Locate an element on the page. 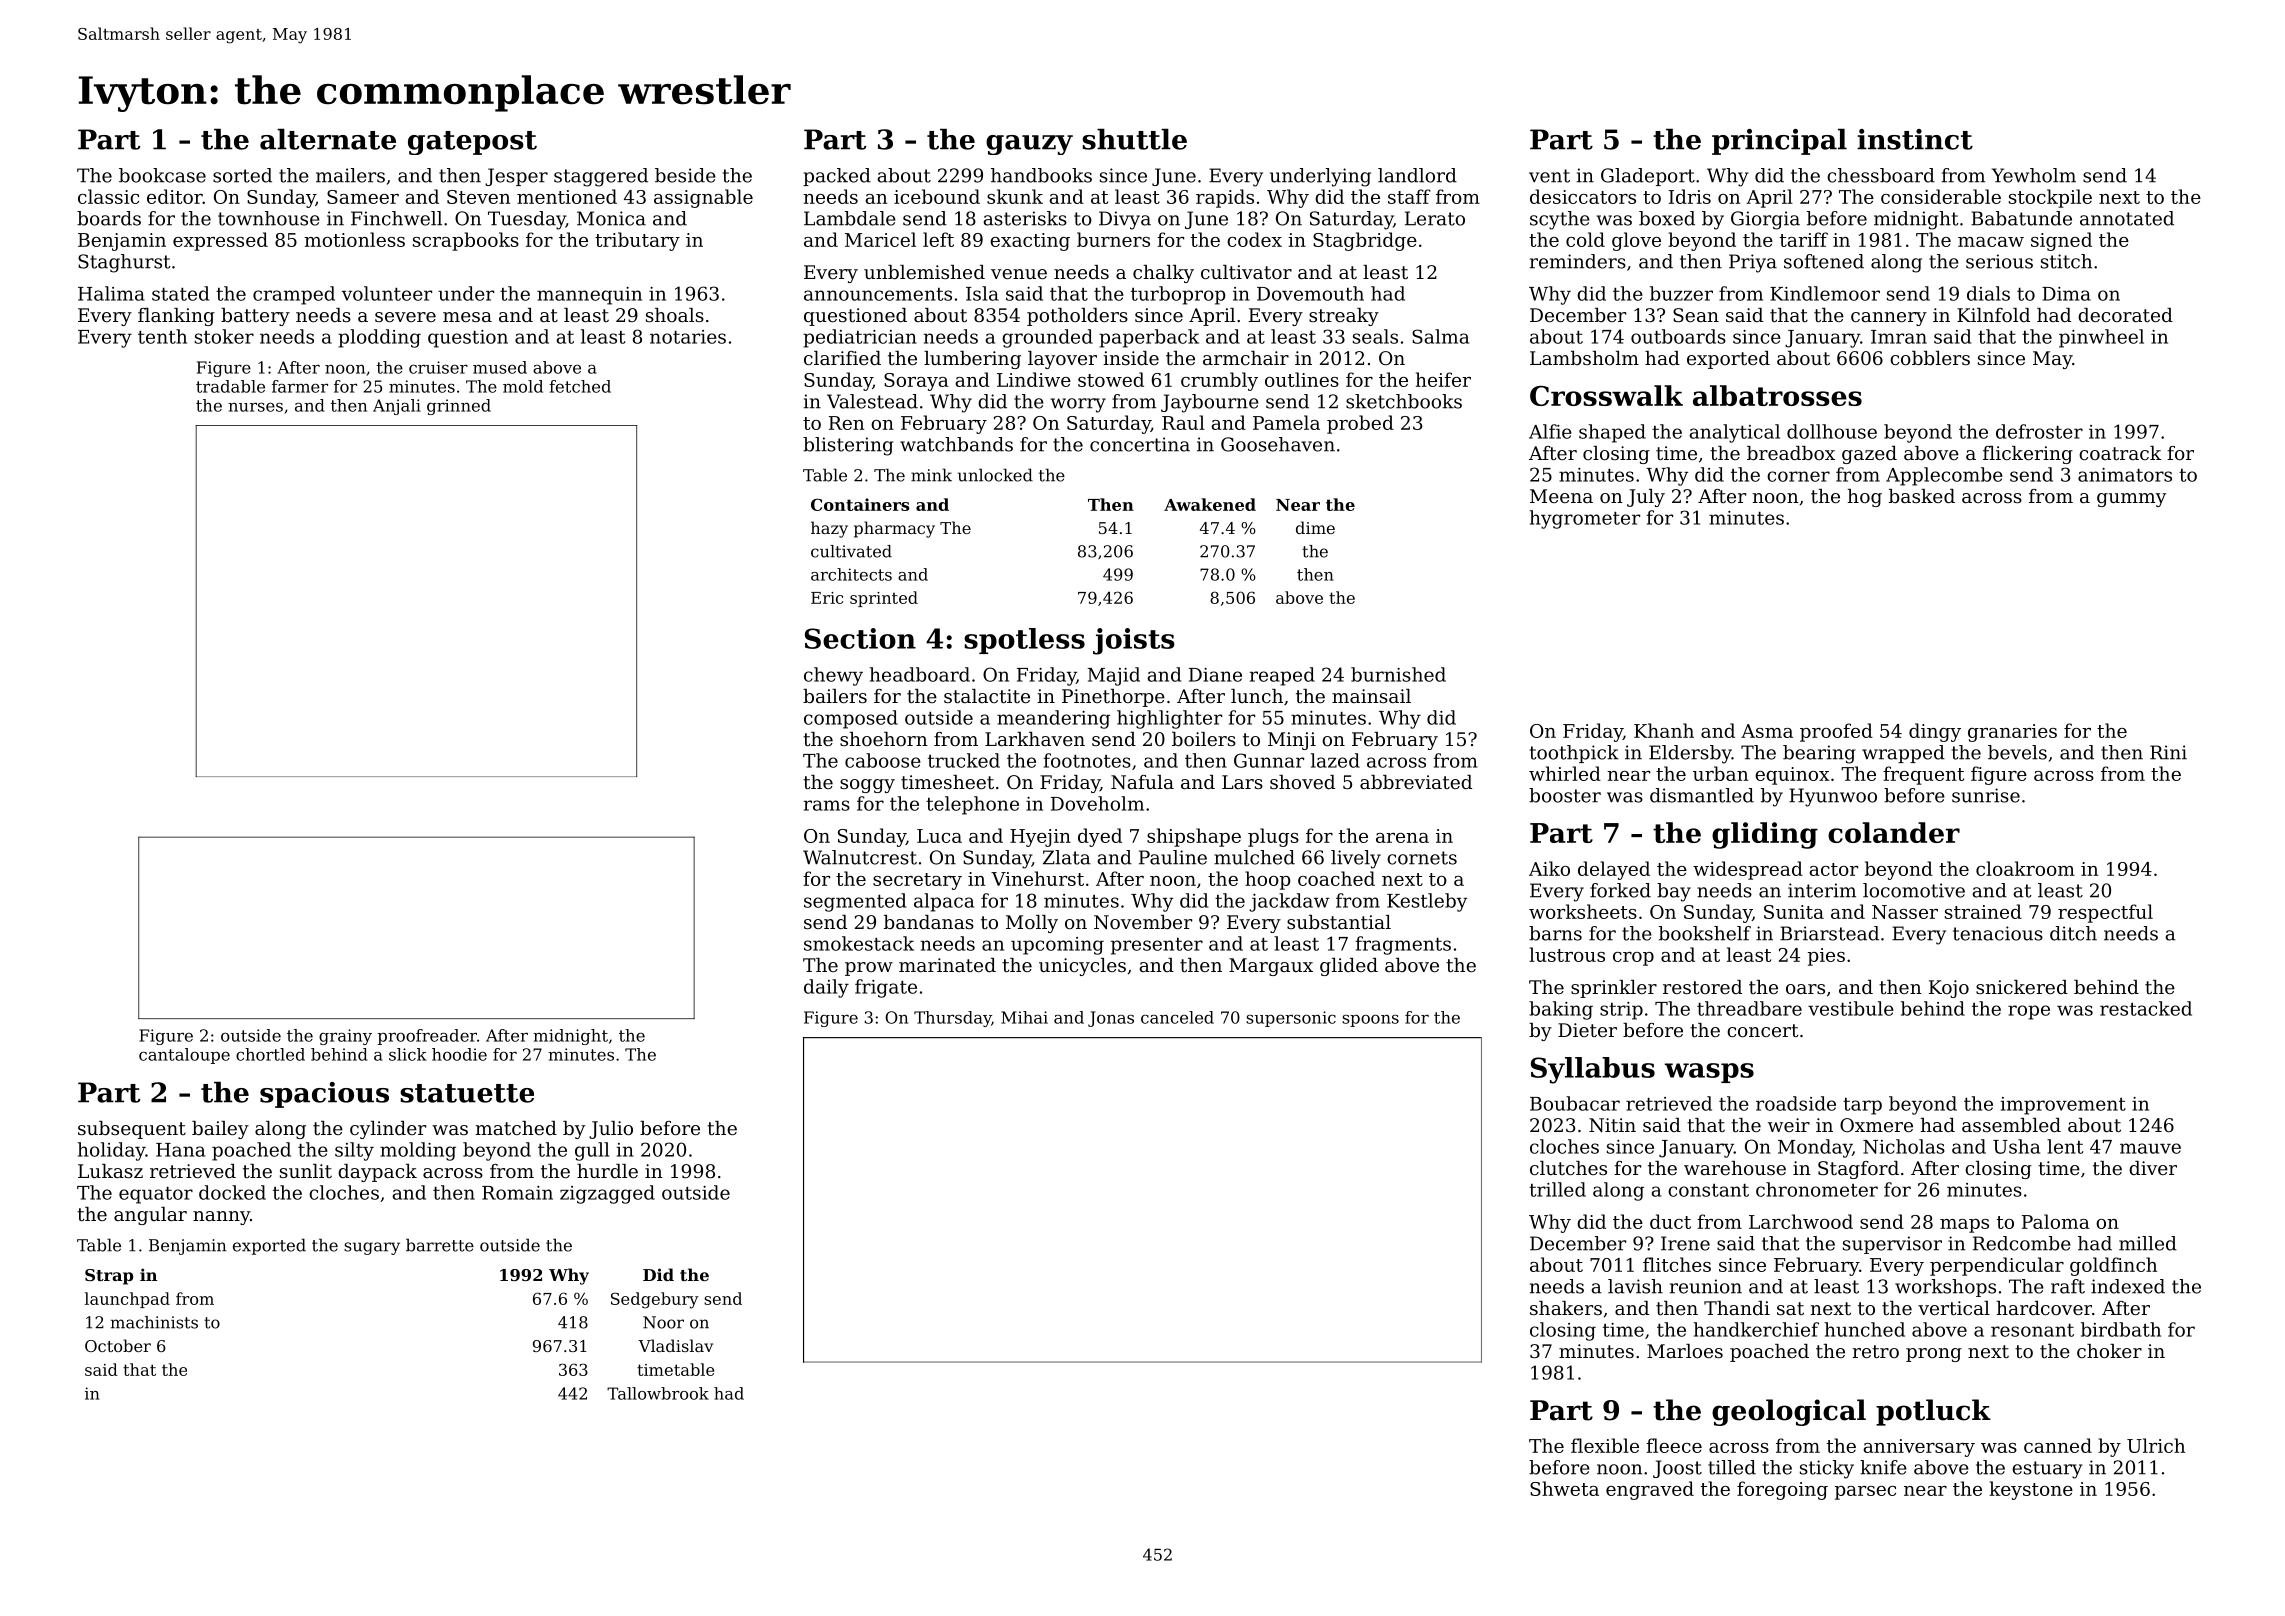 Image resolution: width=2285 pixels, height=1616 pixels. townhouse is located at coordinates (269, 218).
